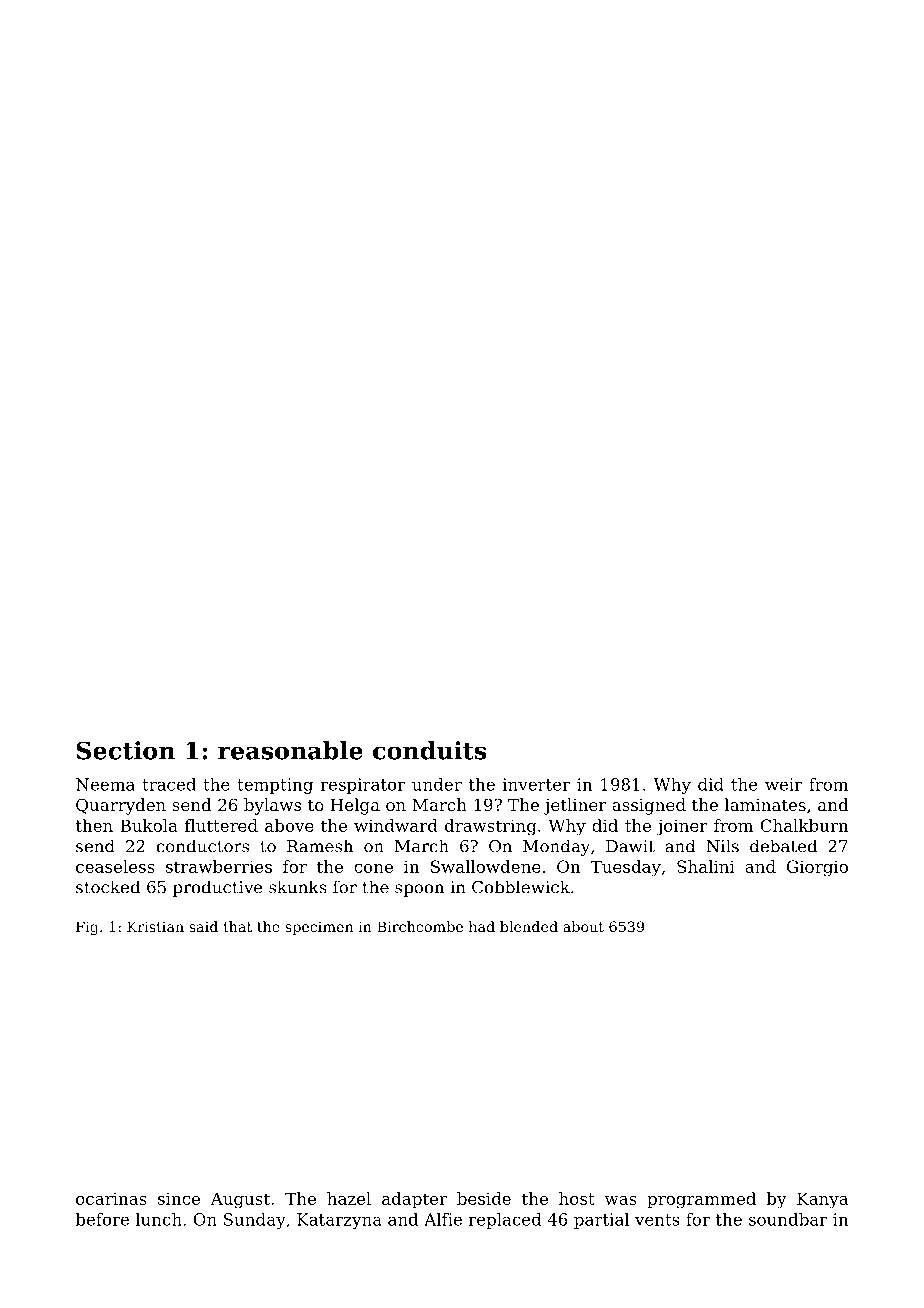 This page has height=1308, width=924. Describe the element at coordinates (349, 1198) in the page. I see `hazel` at that location.
